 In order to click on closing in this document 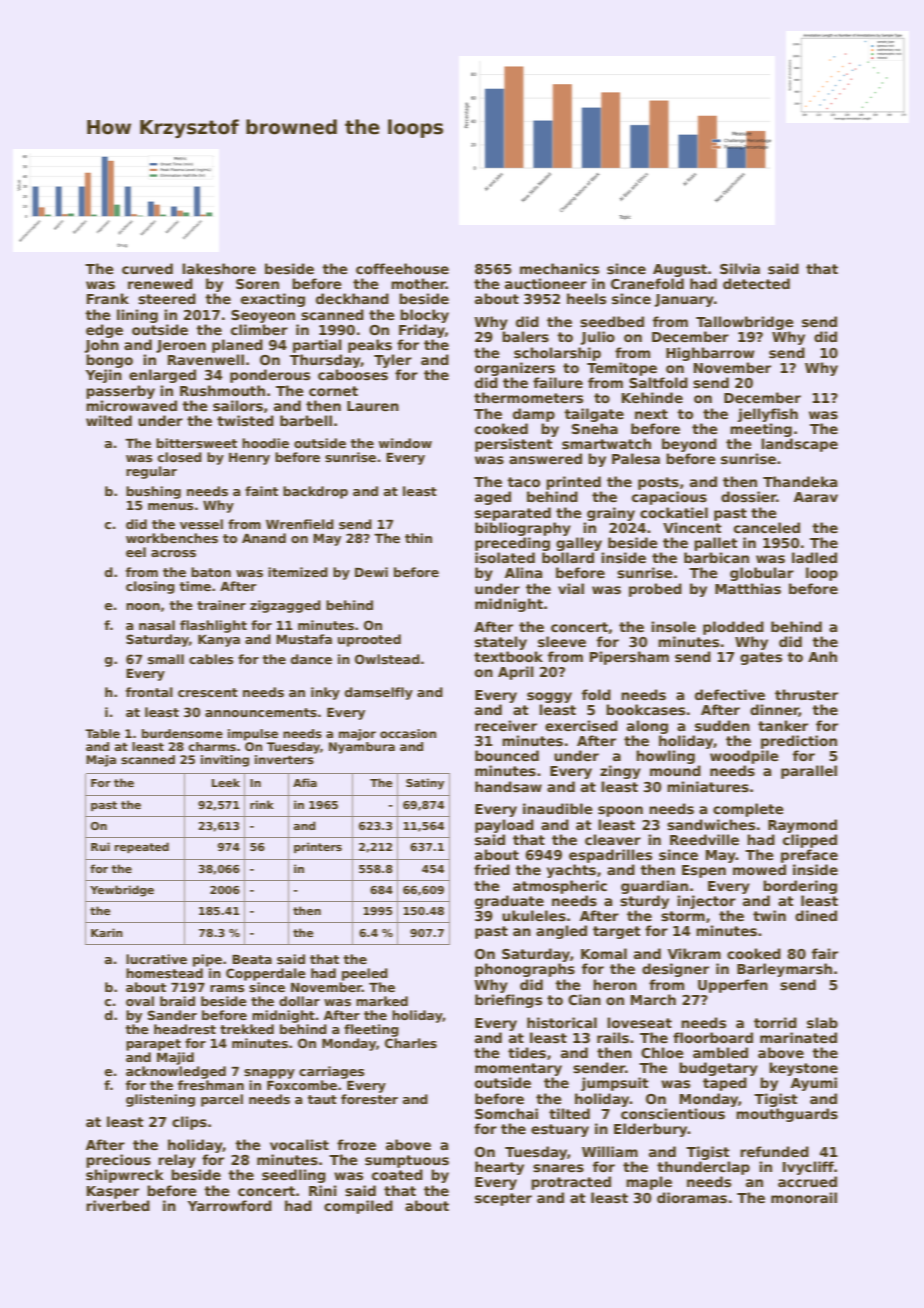, I will do `click(150, 587)`.
